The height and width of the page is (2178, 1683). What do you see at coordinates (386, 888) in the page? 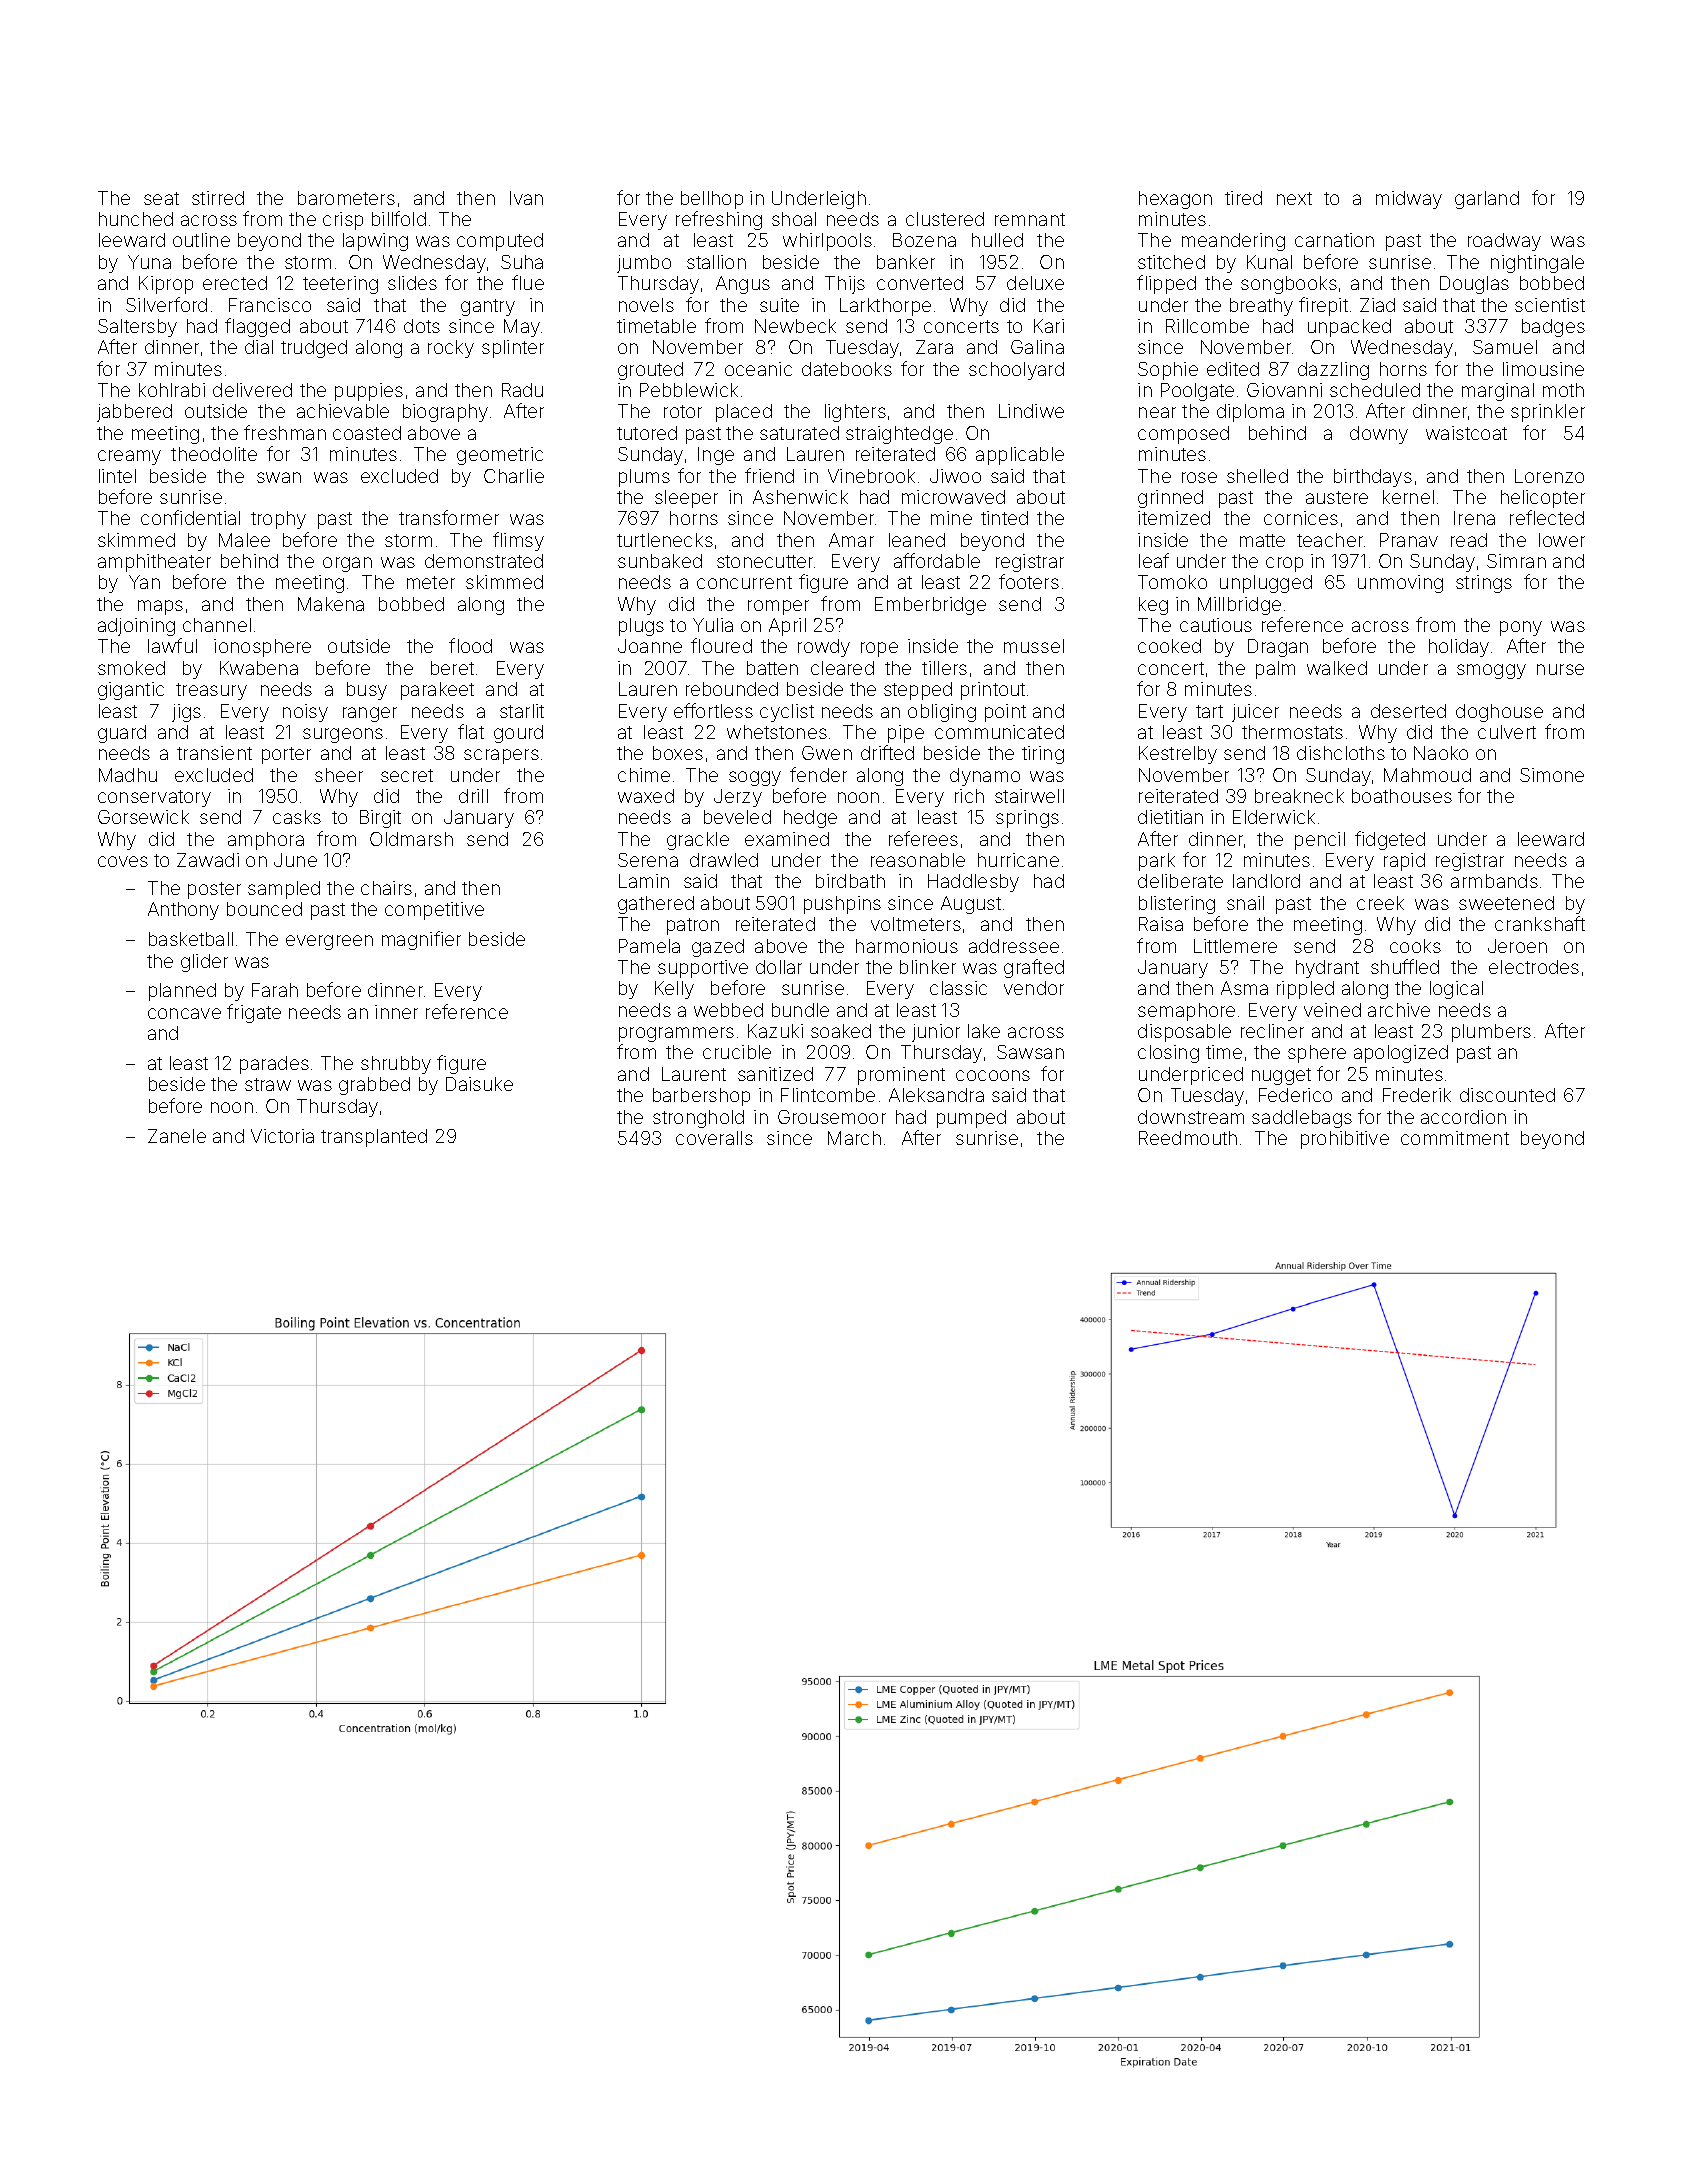
I see `chairs` at bounding box center [386, 888].
